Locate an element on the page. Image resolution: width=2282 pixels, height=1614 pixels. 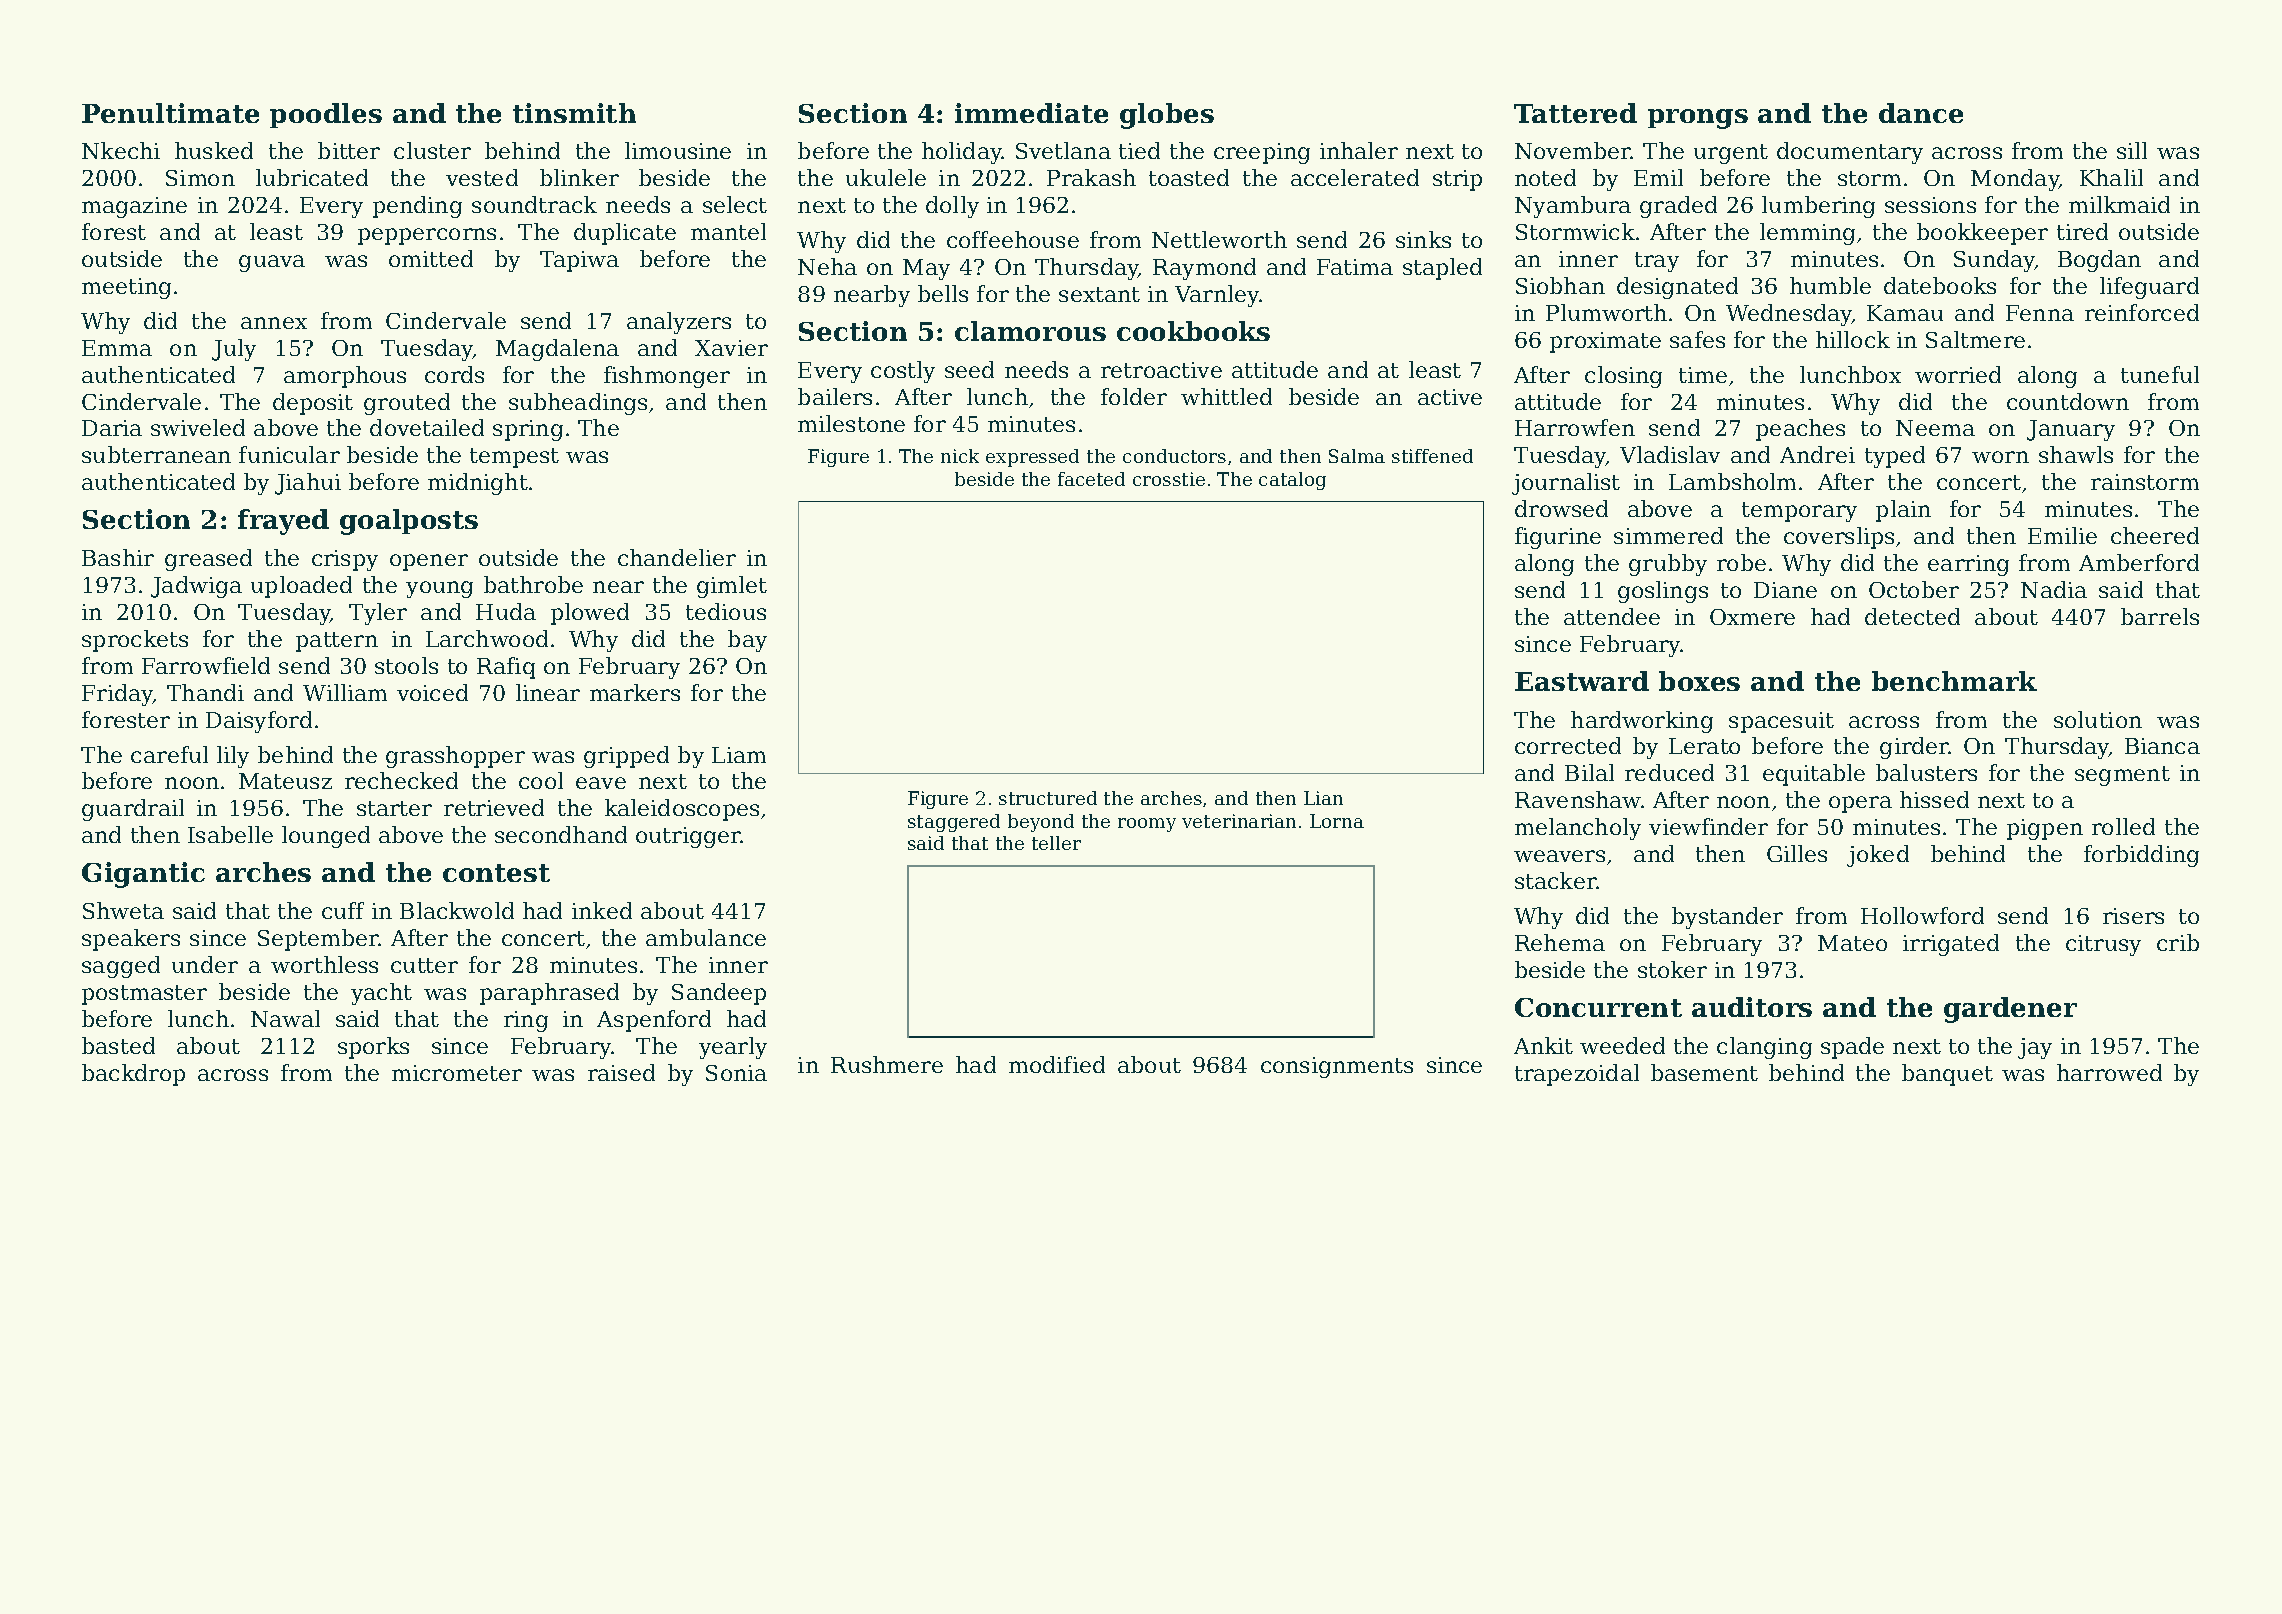
vested is located at coordinates (482, 177).
